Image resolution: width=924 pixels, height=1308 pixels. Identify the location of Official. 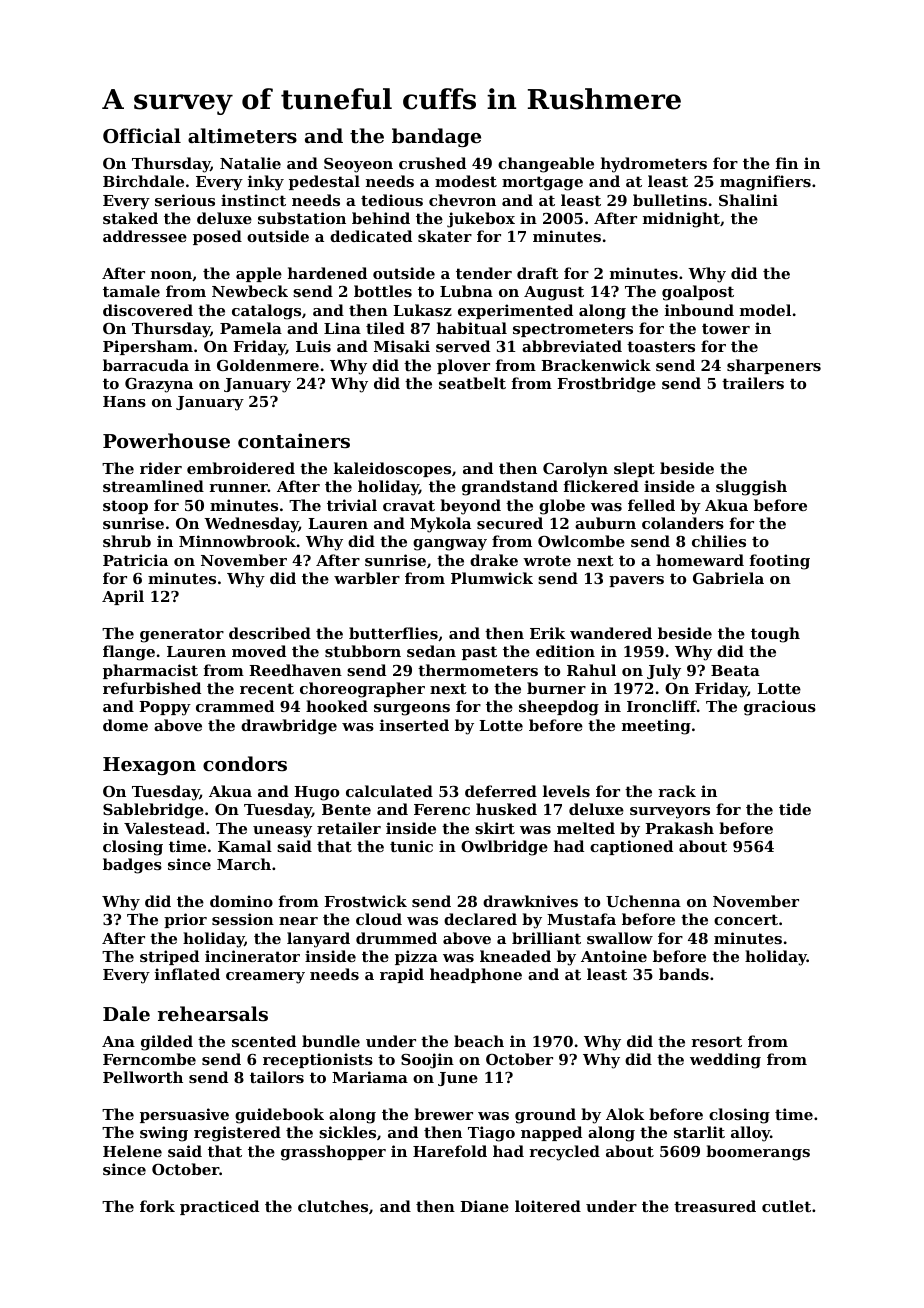
(142, 135).
